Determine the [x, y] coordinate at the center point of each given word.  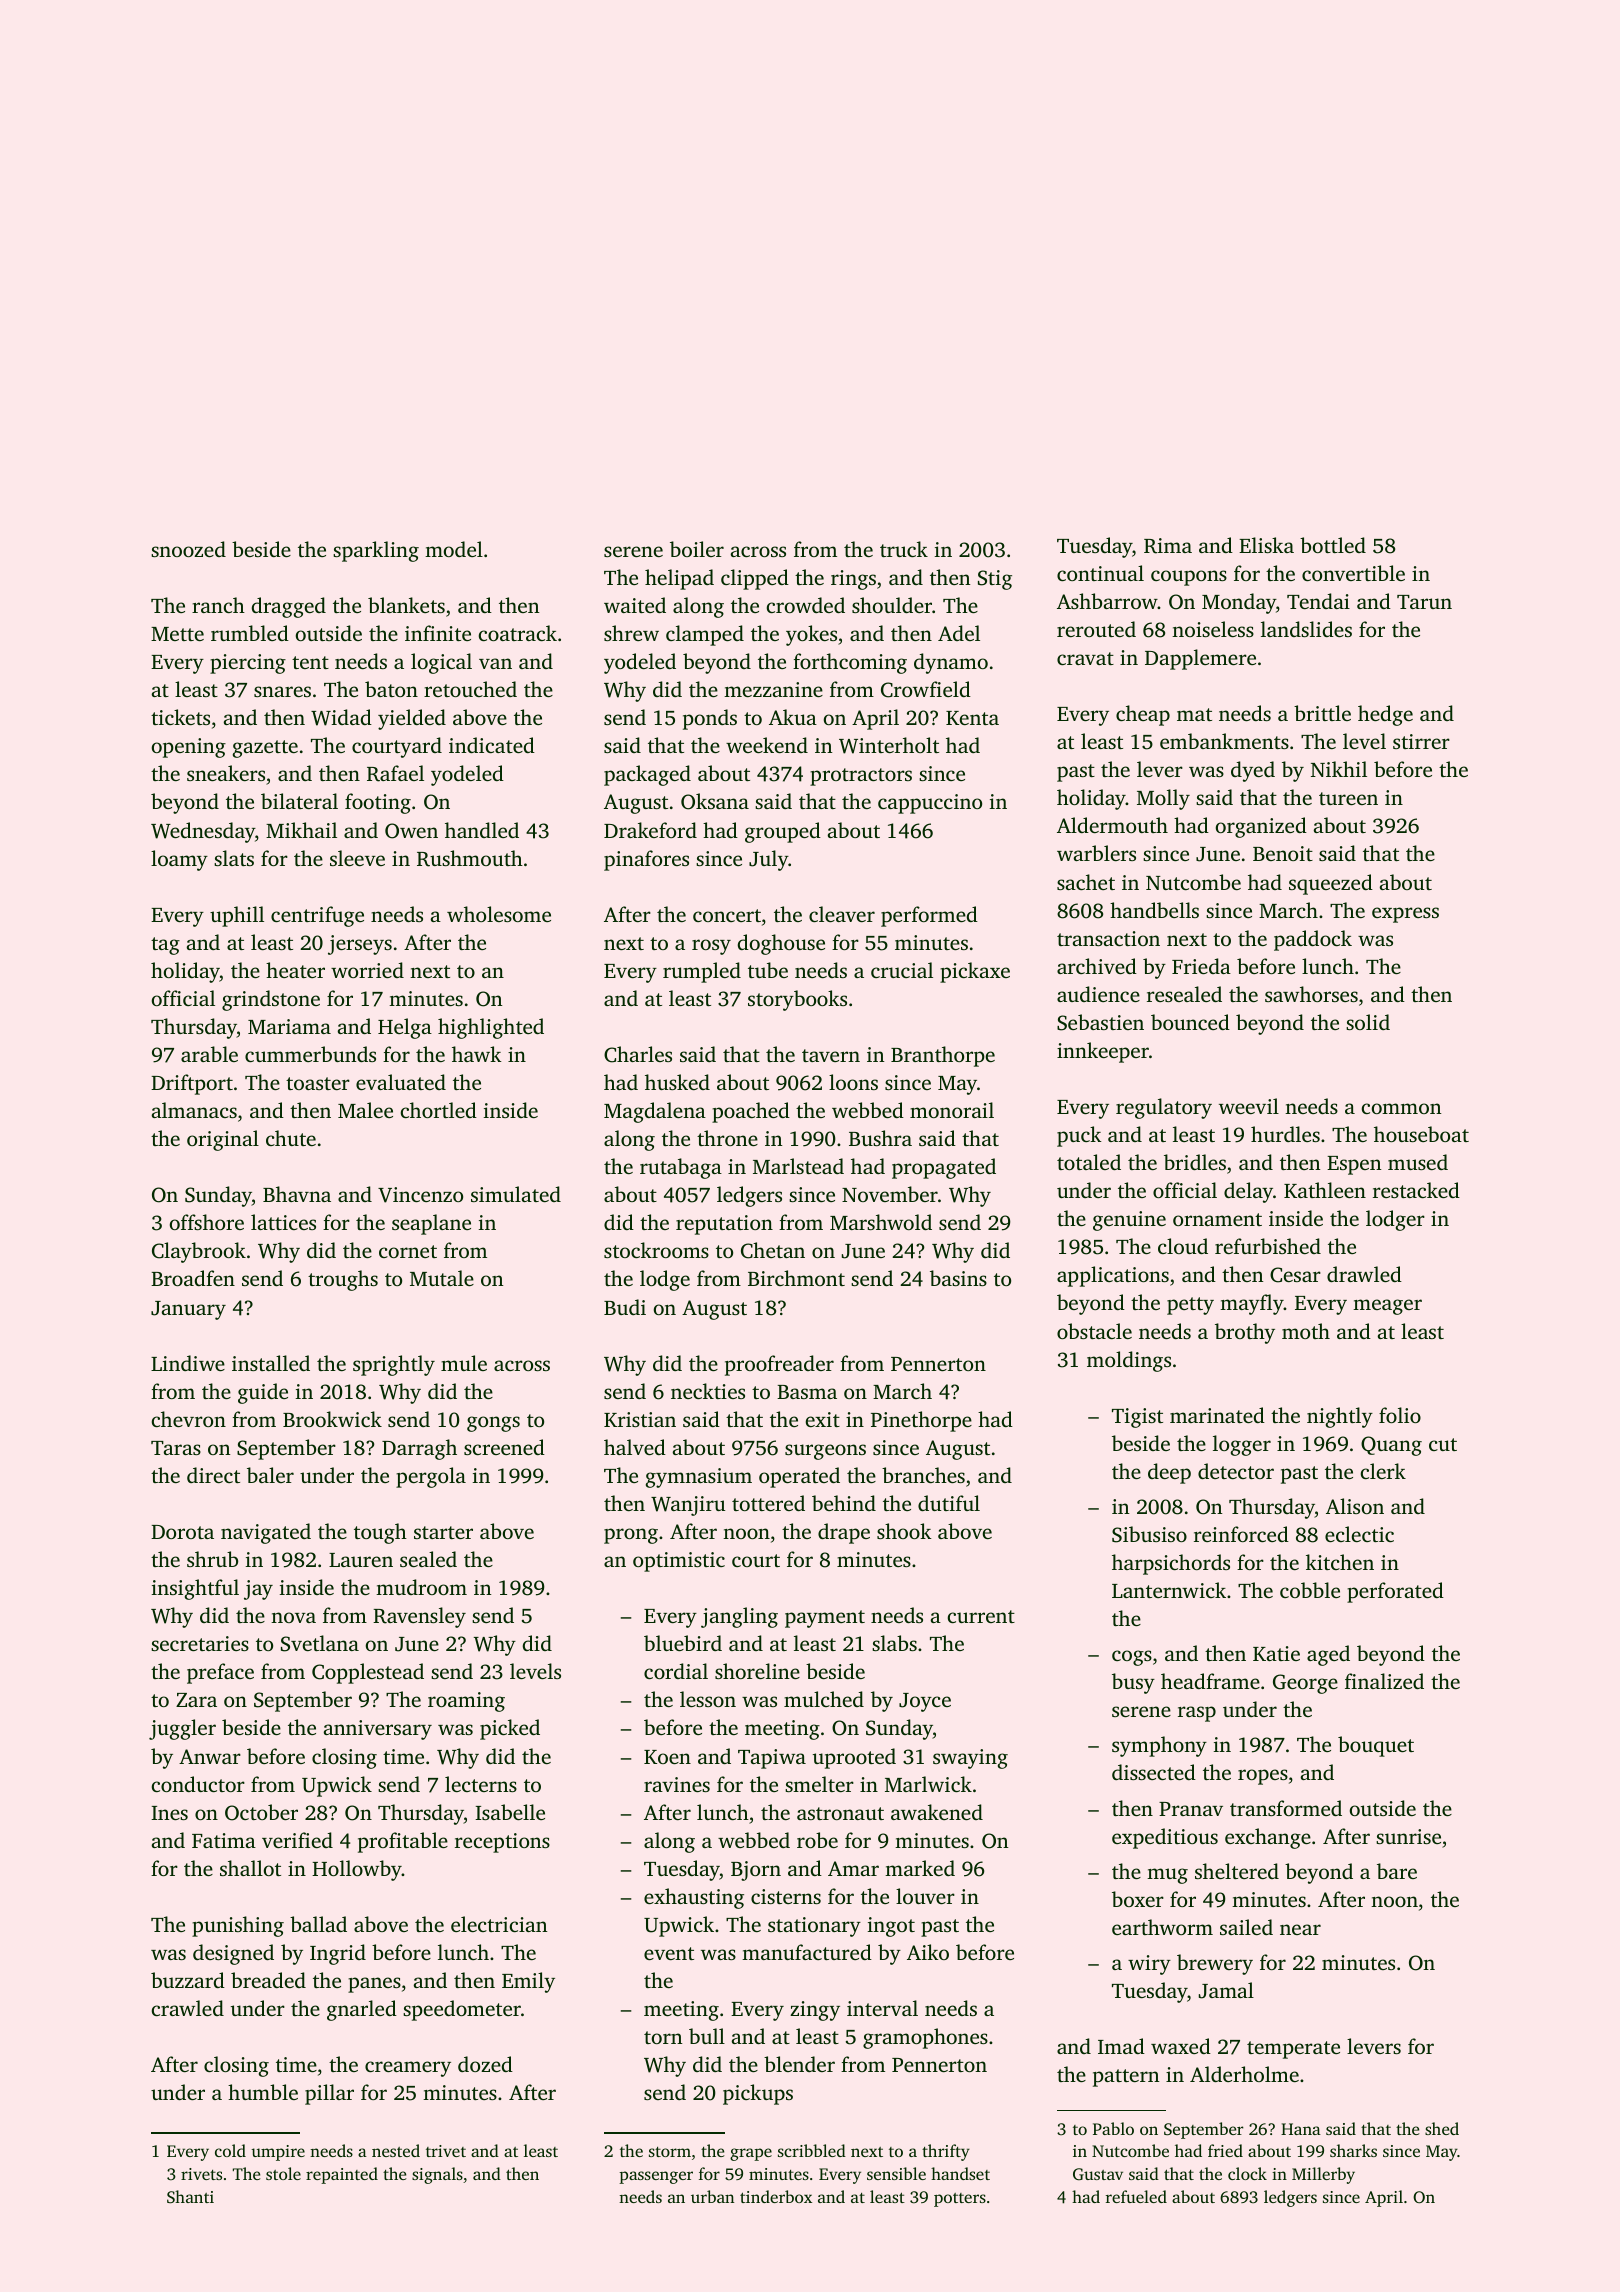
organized [1261, 827]
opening [189, 748]
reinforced [1241, 1534]
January [188, 1310]
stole [283, 2173]
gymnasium [699, 1478]
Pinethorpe [921, 1421]
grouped [783, 832]
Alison [1355, 1506]
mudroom [421, 1587]
